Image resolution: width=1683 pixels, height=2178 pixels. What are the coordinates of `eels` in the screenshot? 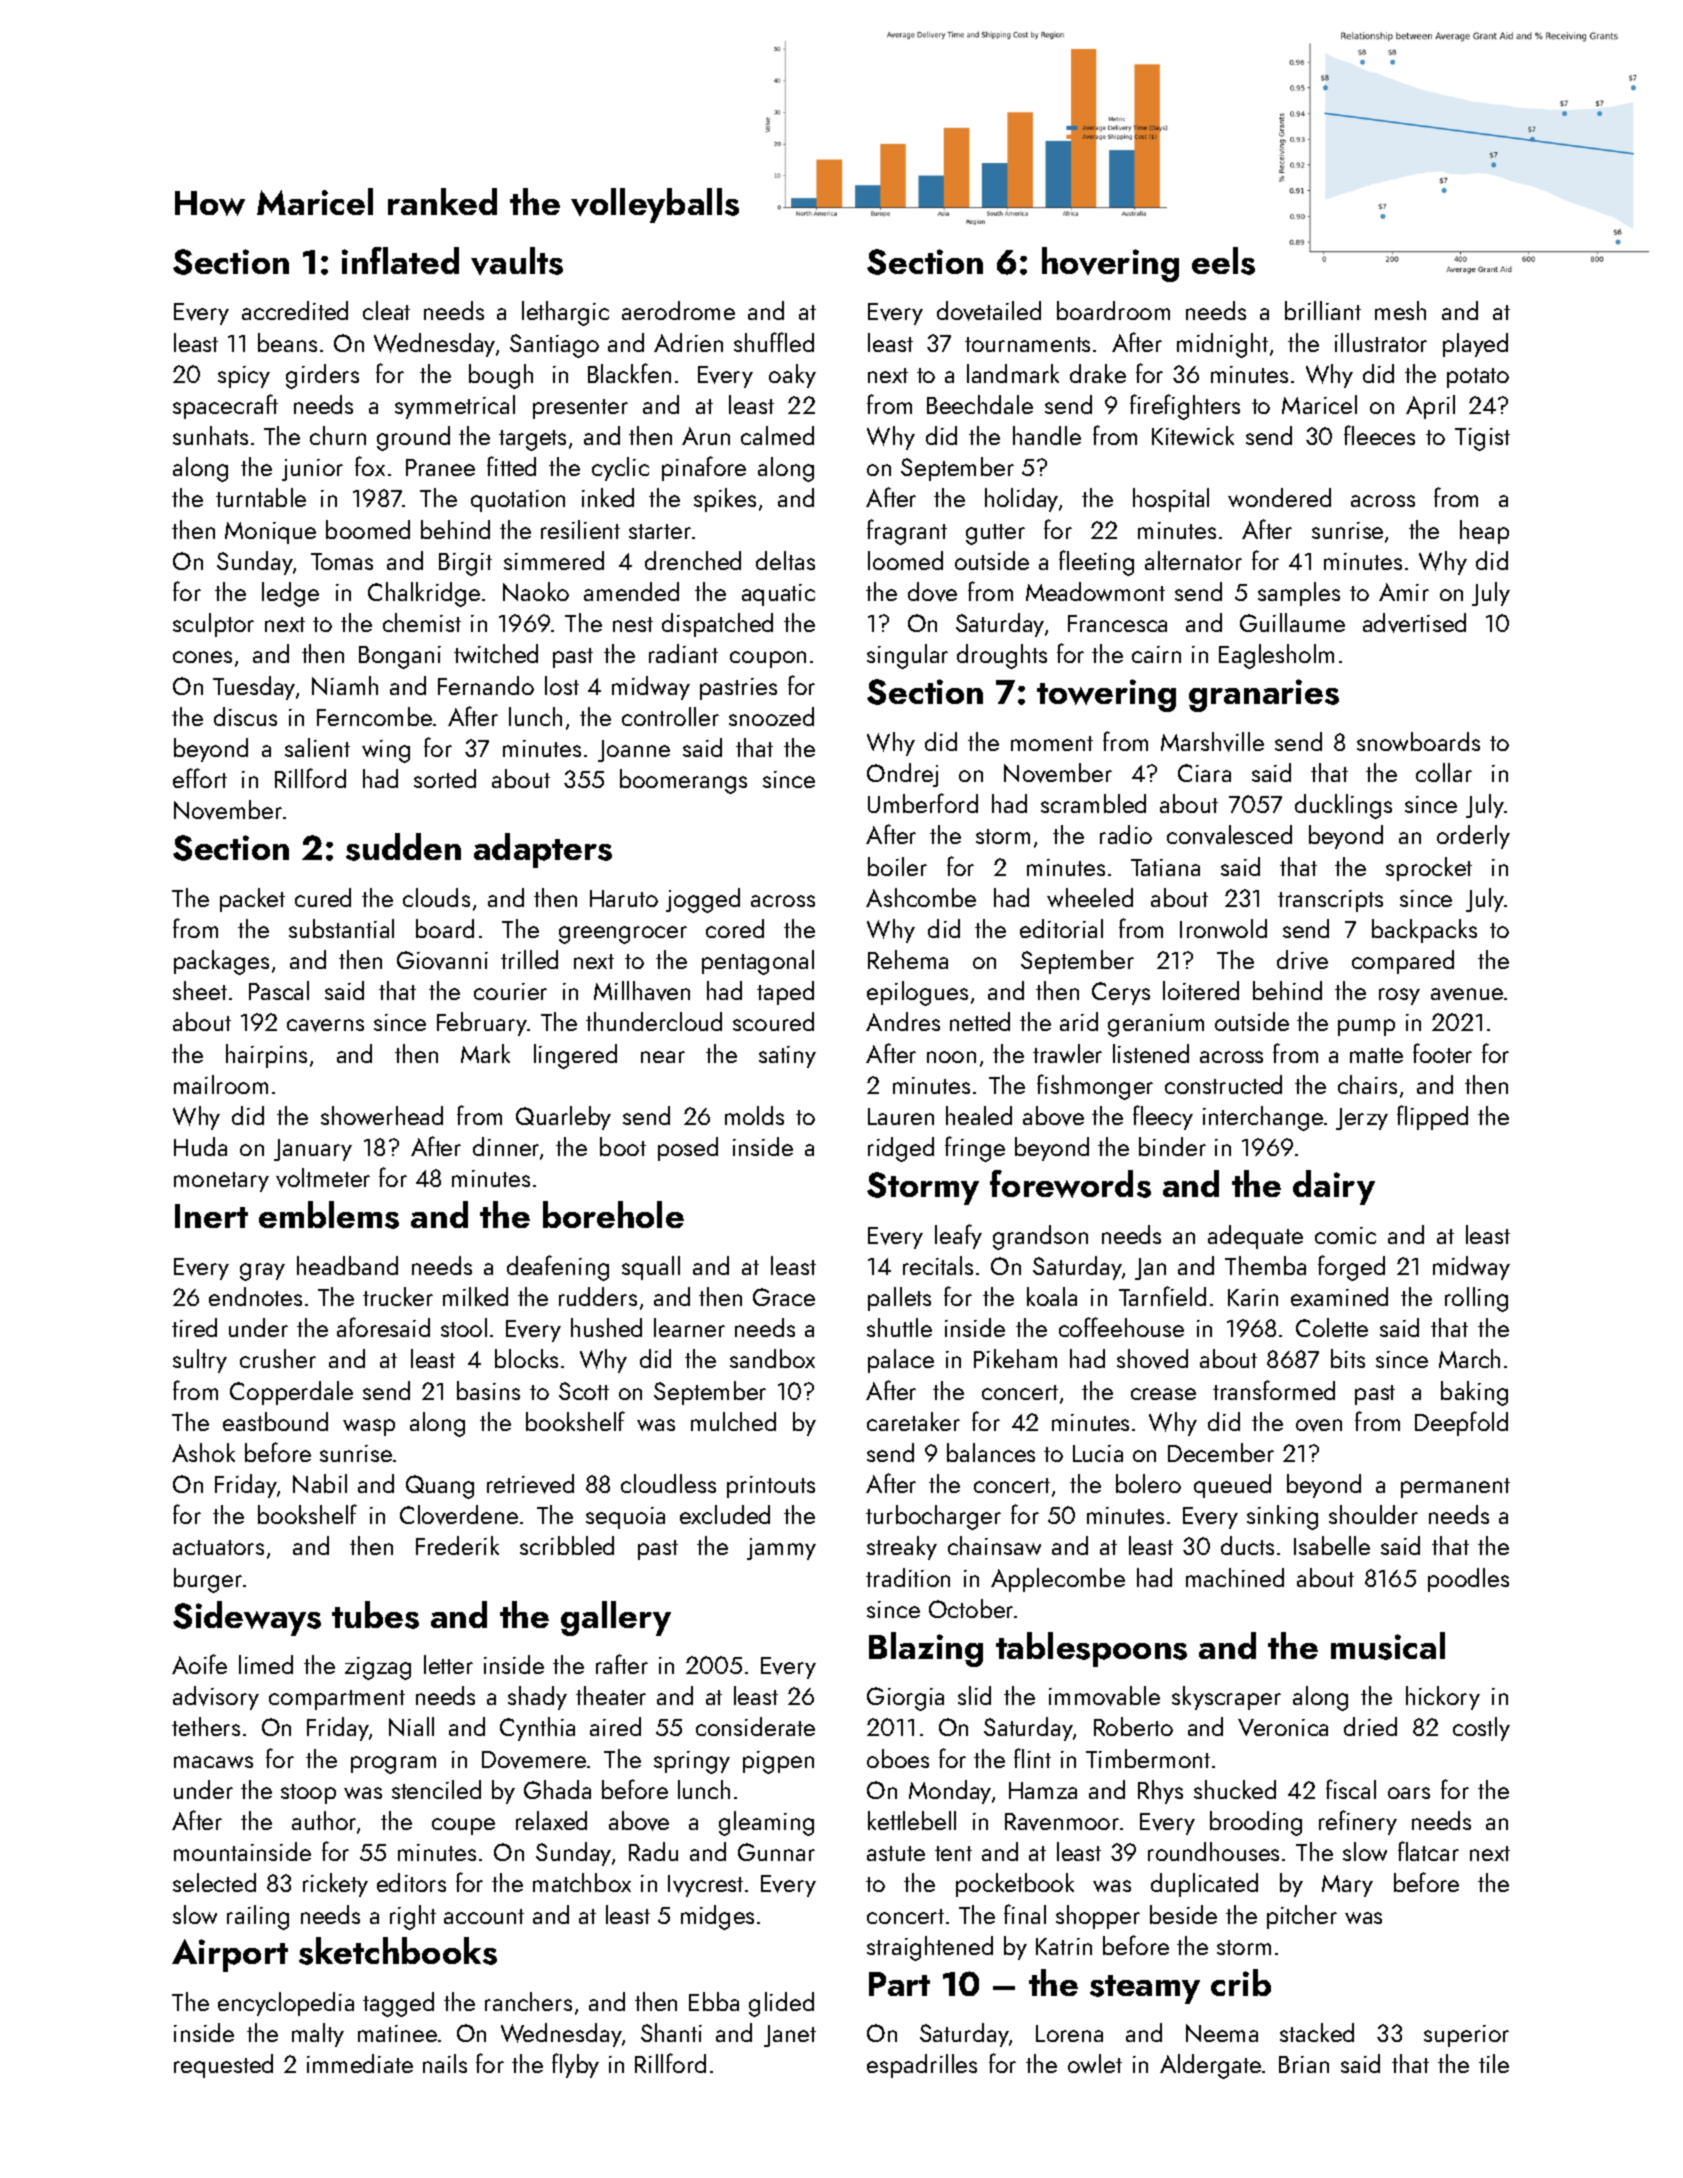 It's located at (1223, 261).
